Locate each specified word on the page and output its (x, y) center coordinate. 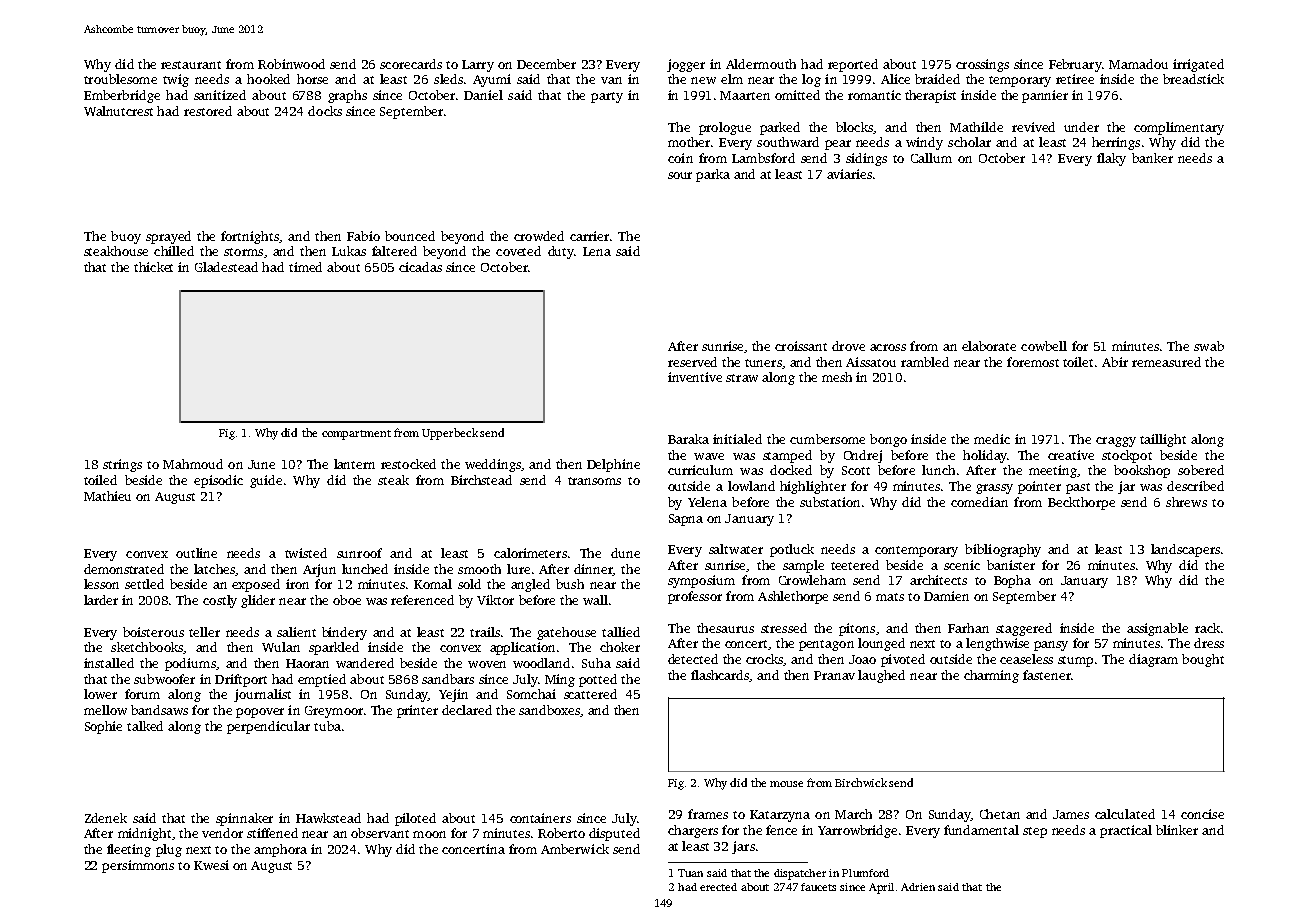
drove (848, 346)
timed (305, 267)
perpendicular (268, 727)
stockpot (1127, 456)
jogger (686, 65)
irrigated (1198, 65)
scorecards (411, 64)
